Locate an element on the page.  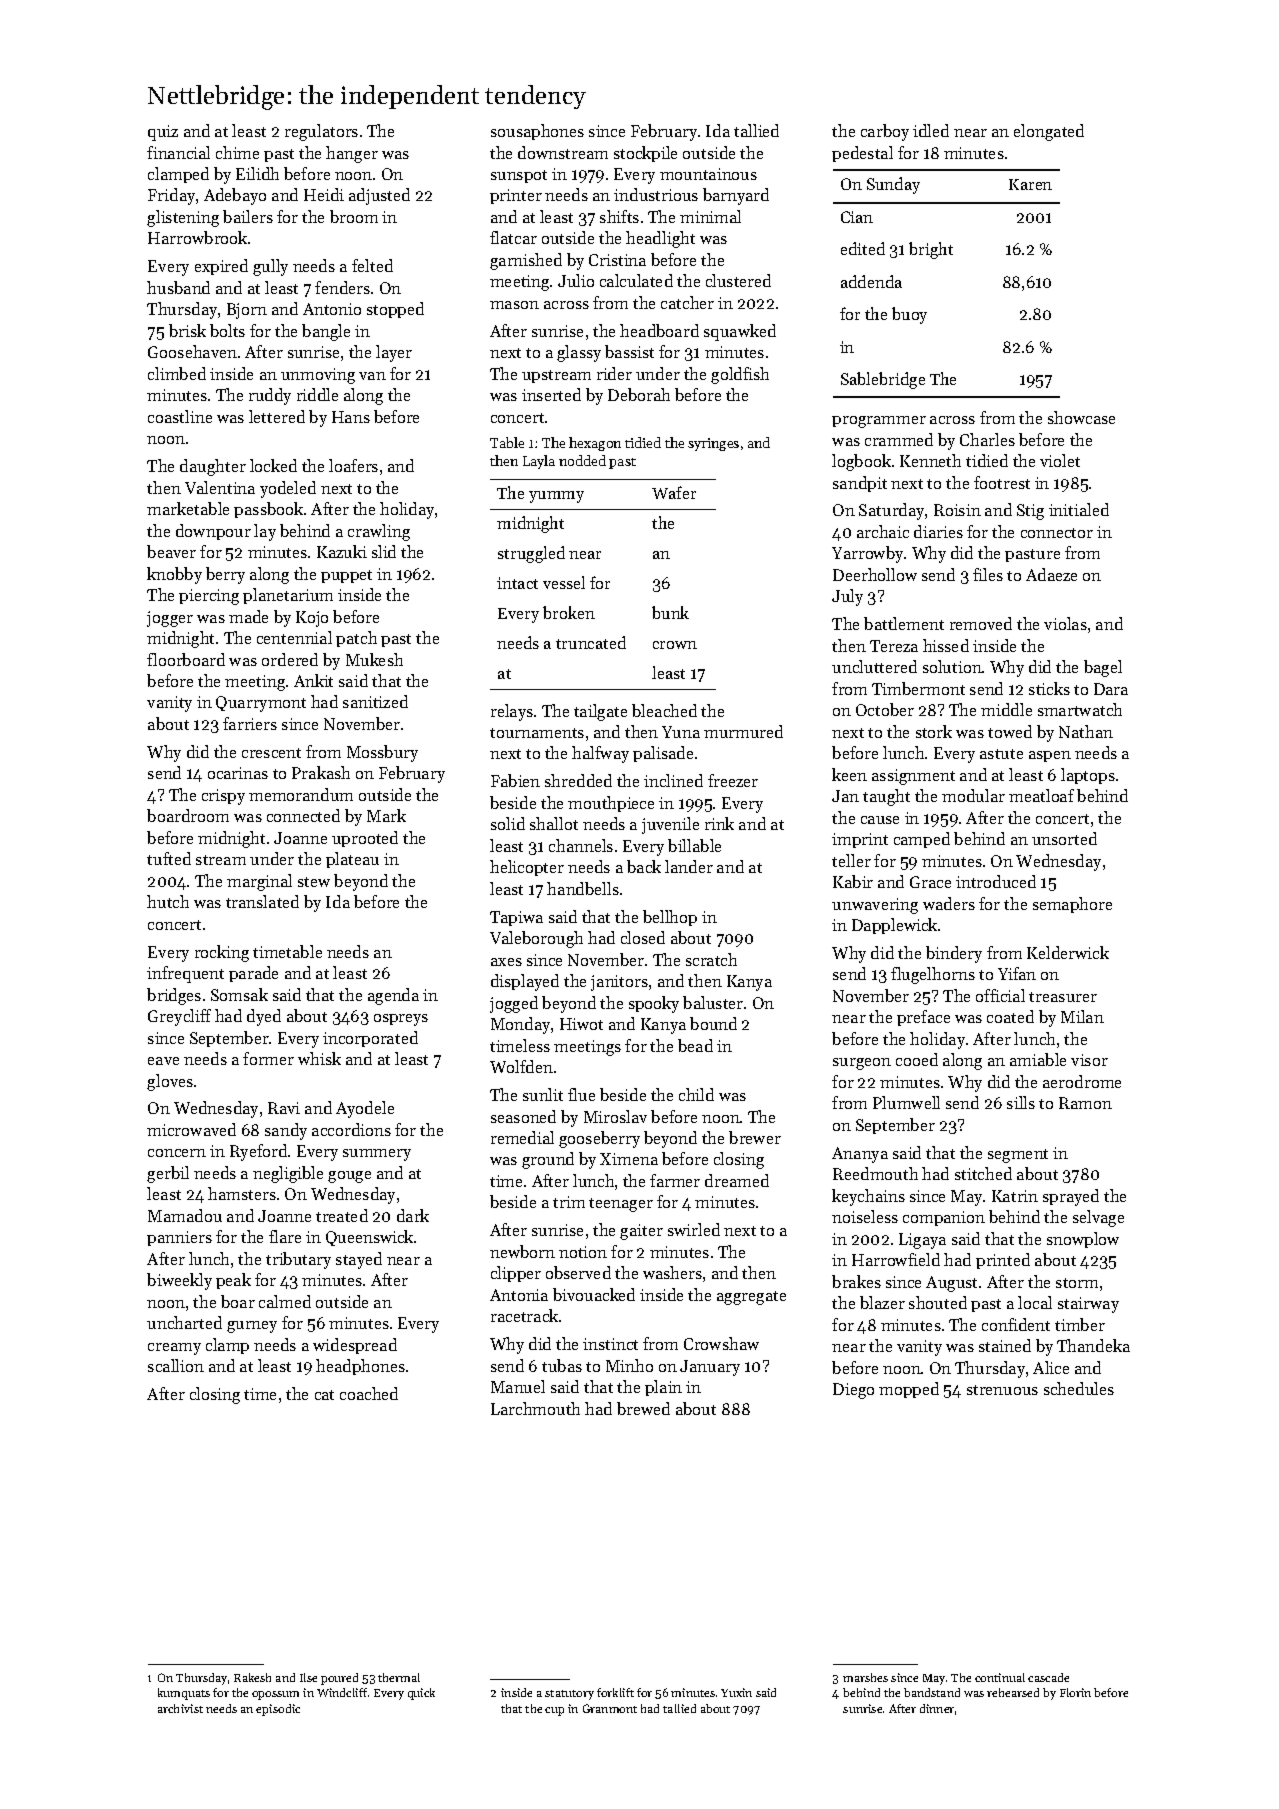
Hans is located at coordinates (351, 417).
